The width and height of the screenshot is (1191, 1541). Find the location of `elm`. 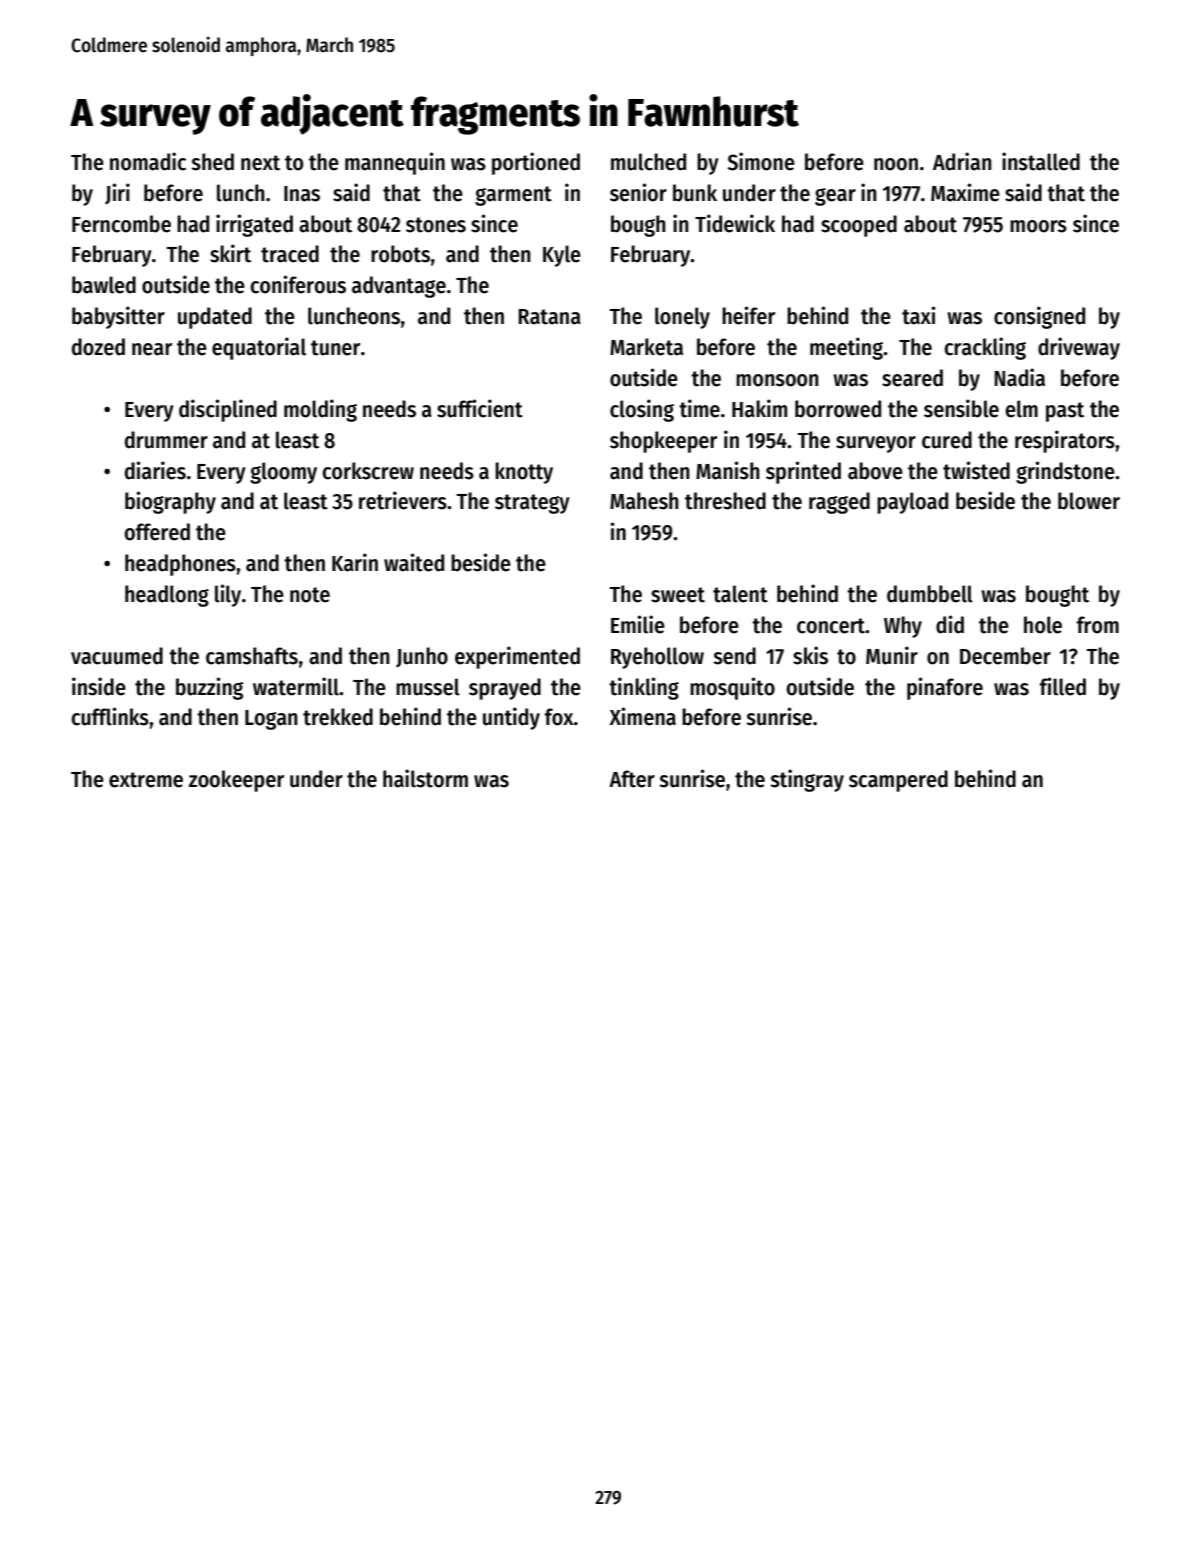

elm is located at coordinates (1021, 409).
